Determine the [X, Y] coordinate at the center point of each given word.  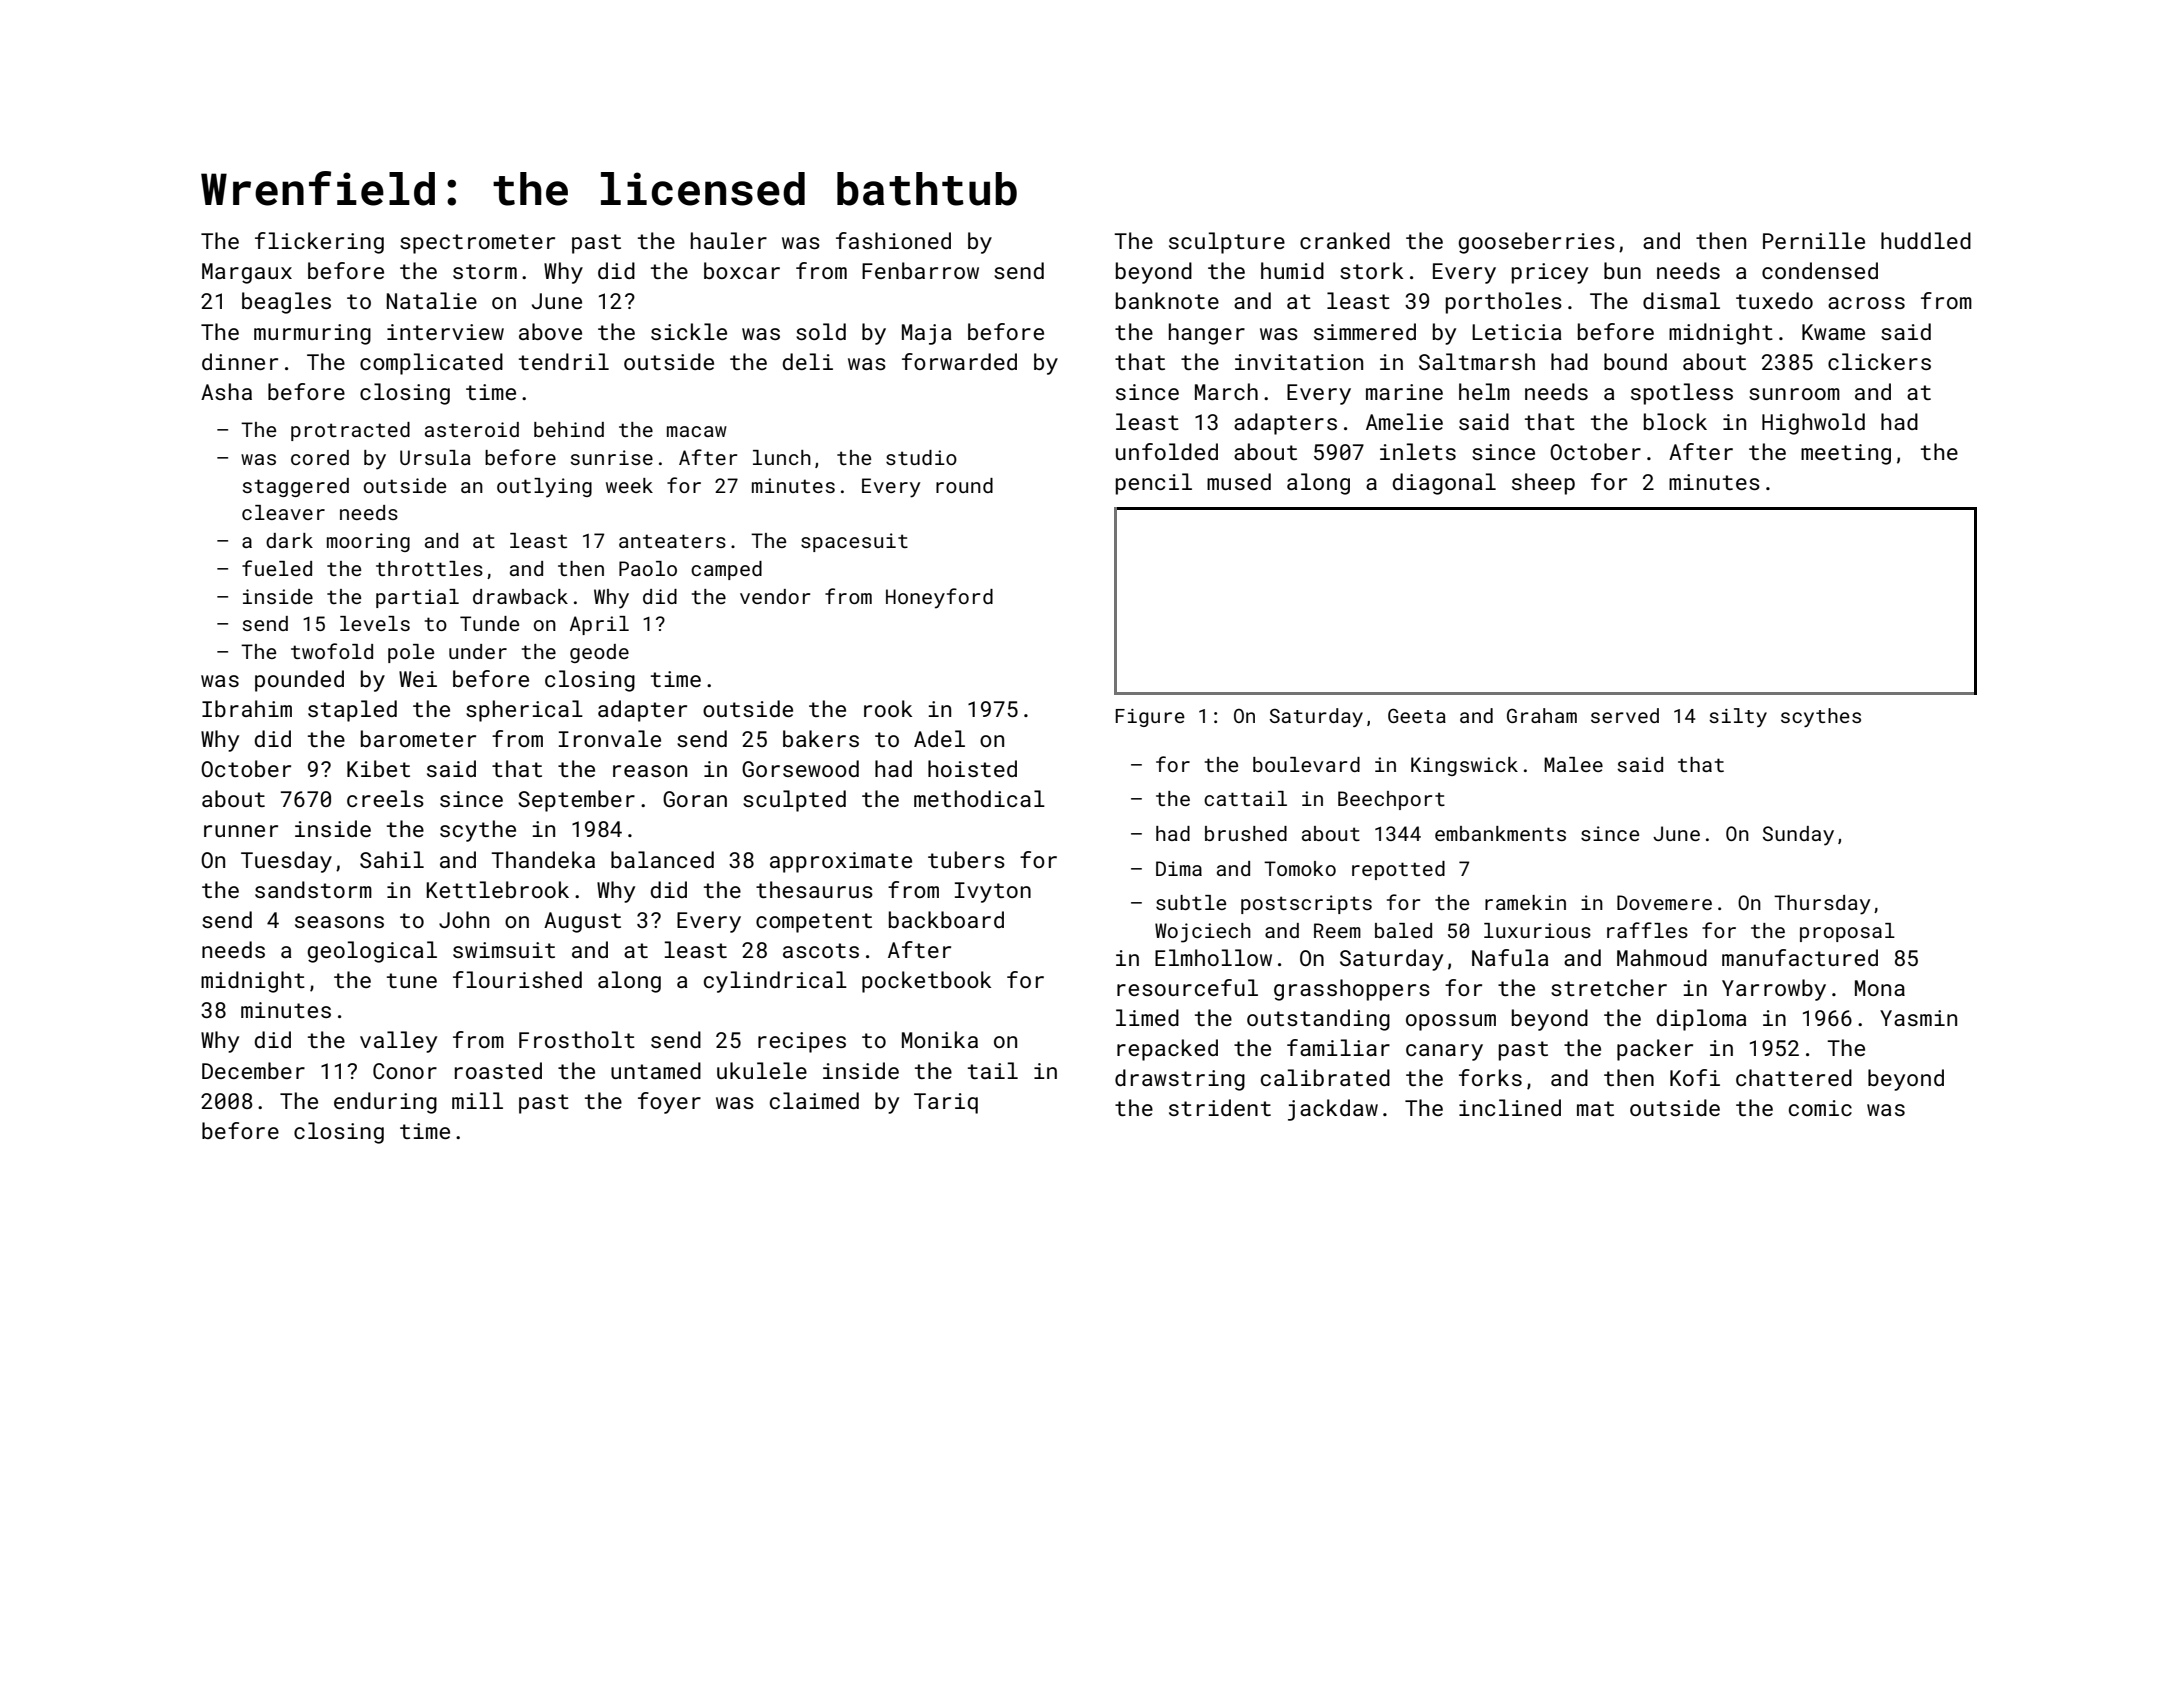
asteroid [472, 429]
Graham [1542, 715]
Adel [939, 738]
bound [1635, 361]
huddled [1926, 240]
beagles [286, 303]
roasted [498, 1070]
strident [1220, 1107]
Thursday [1822, 905]
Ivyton [993, 892]
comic [1820, 1108]
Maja [927, 334]
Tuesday [286, 862]
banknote [1167, 300]
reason [650, 771]
